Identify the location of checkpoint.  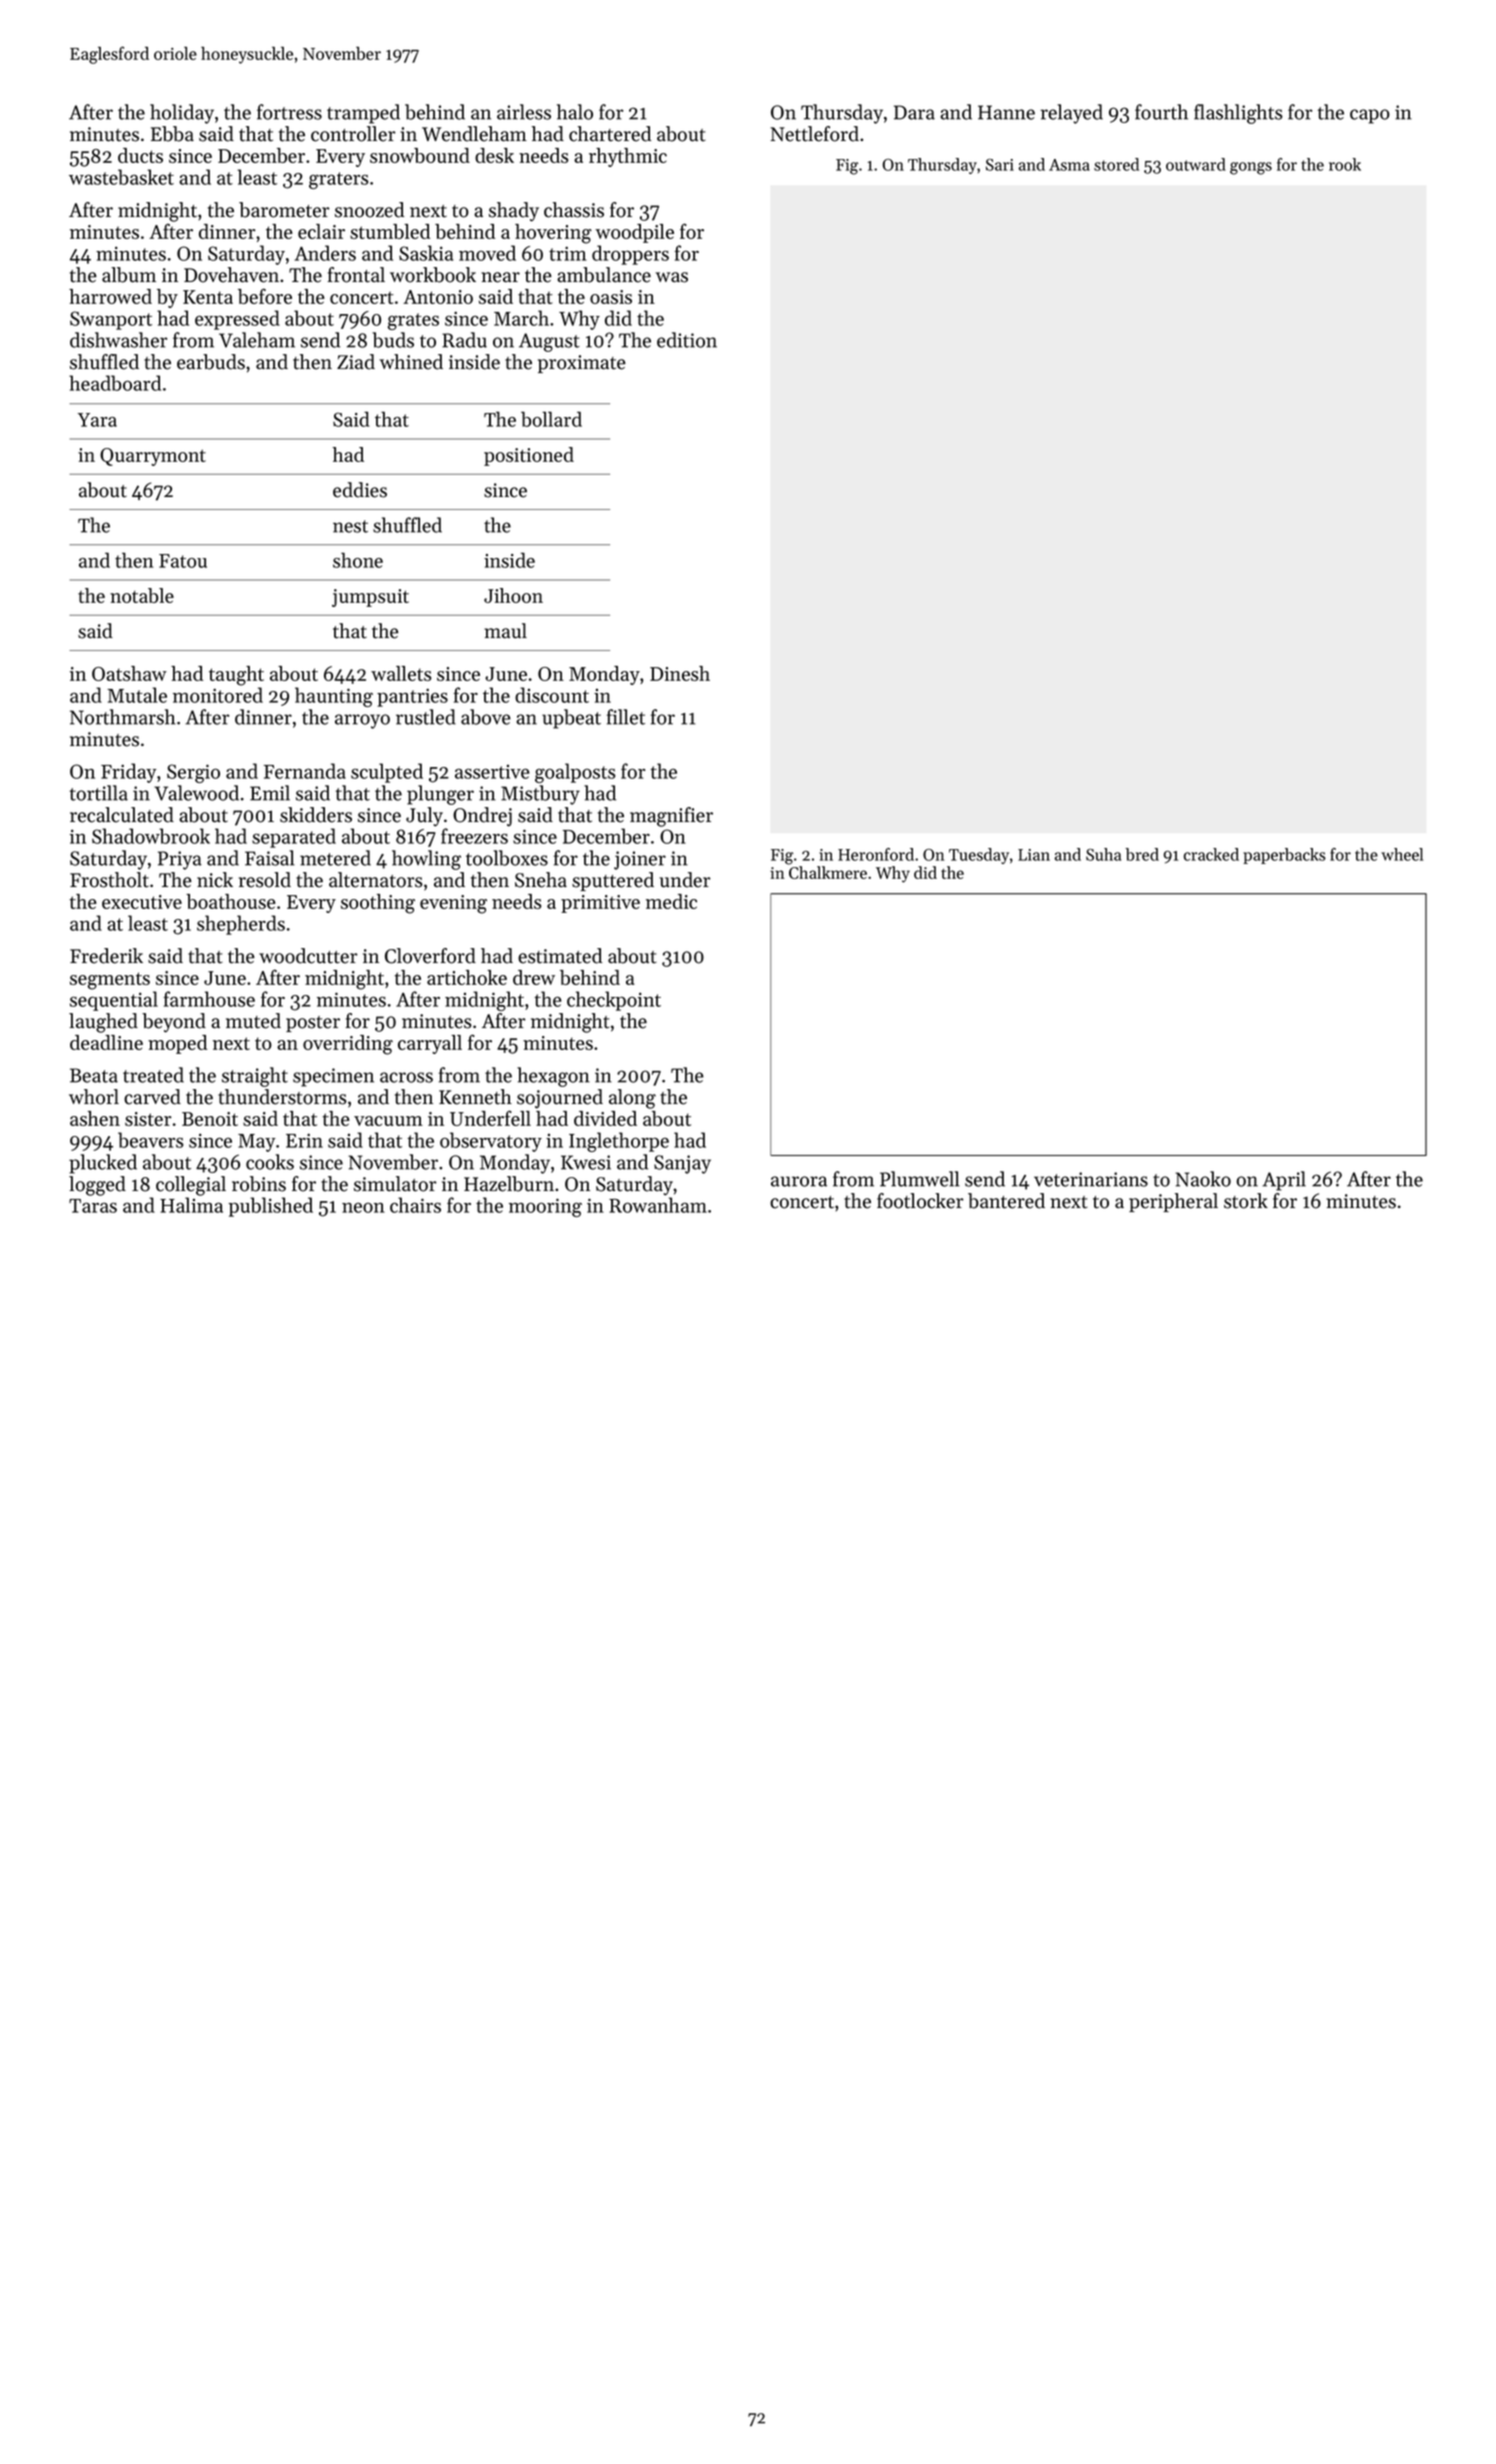
(614, 1001).
